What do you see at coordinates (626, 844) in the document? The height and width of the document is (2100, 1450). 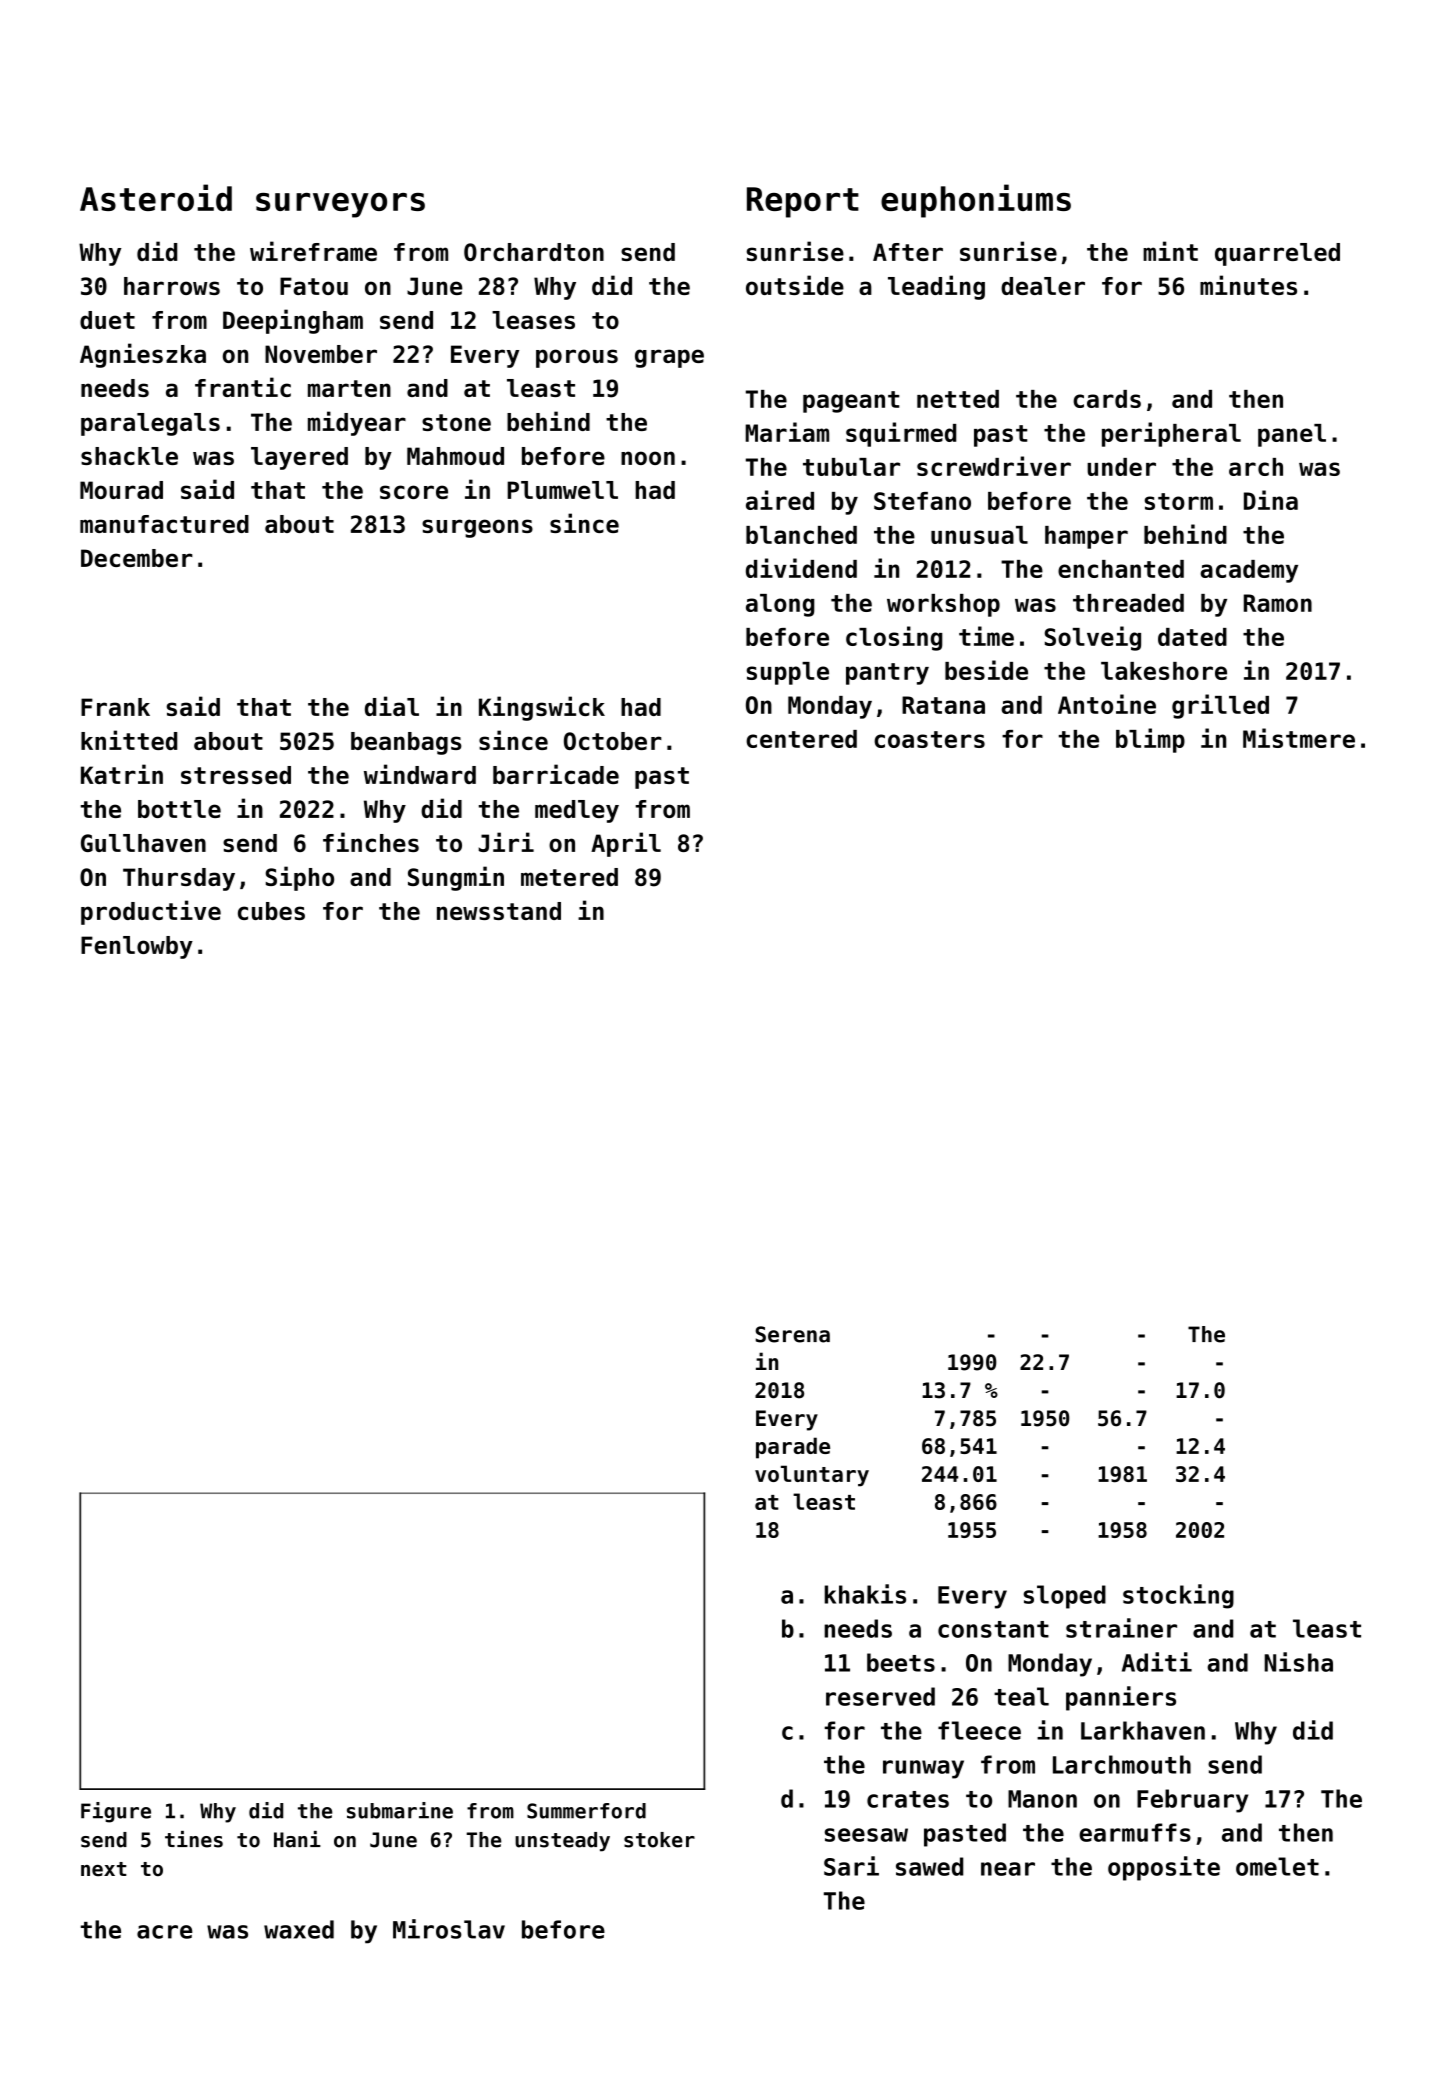 I see `April` at bounding box center [626, 844].
